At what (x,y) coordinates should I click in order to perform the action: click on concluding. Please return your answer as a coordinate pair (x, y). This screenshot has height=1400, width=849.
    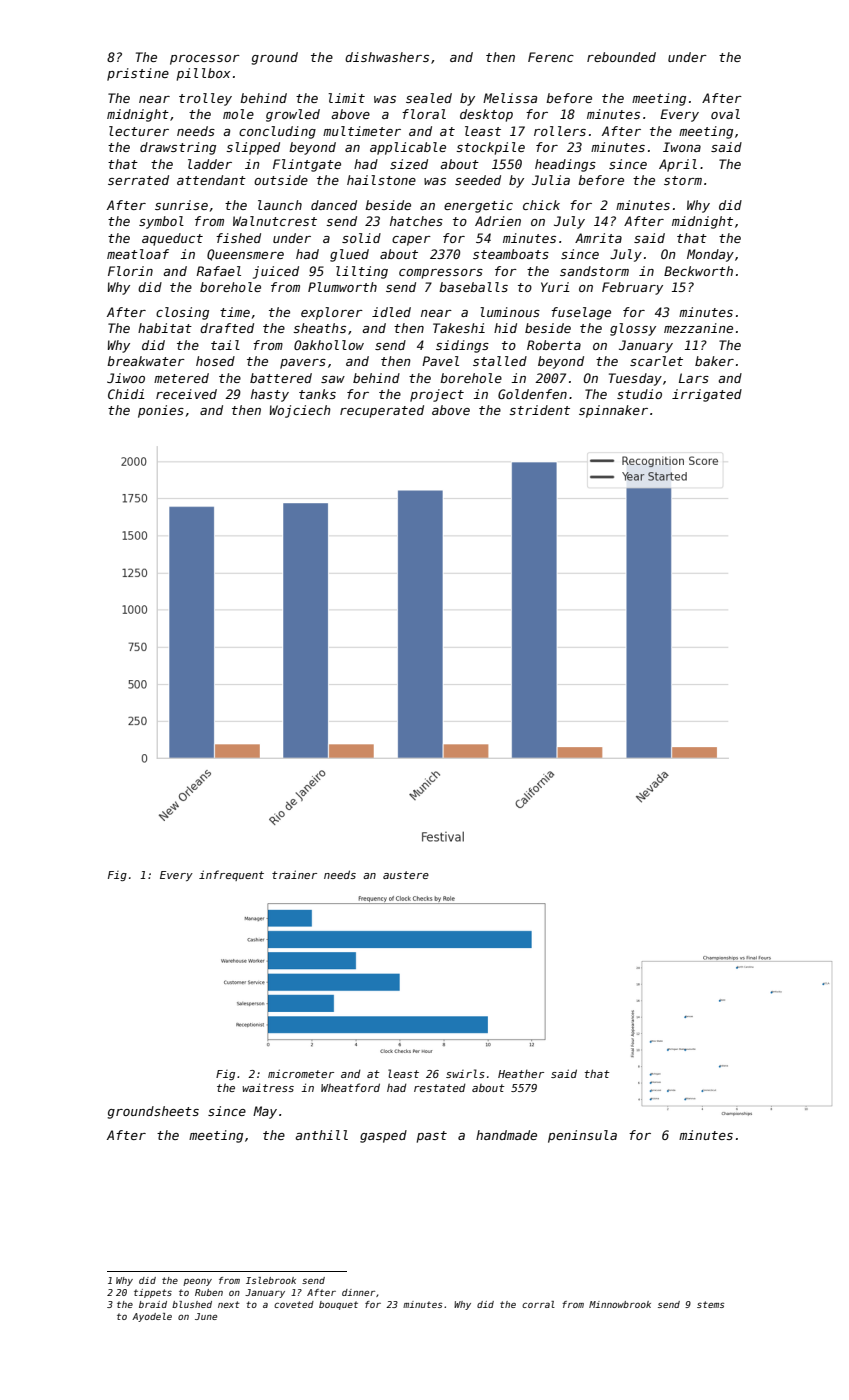
    Looking at the image, I should click on (277, 132).
